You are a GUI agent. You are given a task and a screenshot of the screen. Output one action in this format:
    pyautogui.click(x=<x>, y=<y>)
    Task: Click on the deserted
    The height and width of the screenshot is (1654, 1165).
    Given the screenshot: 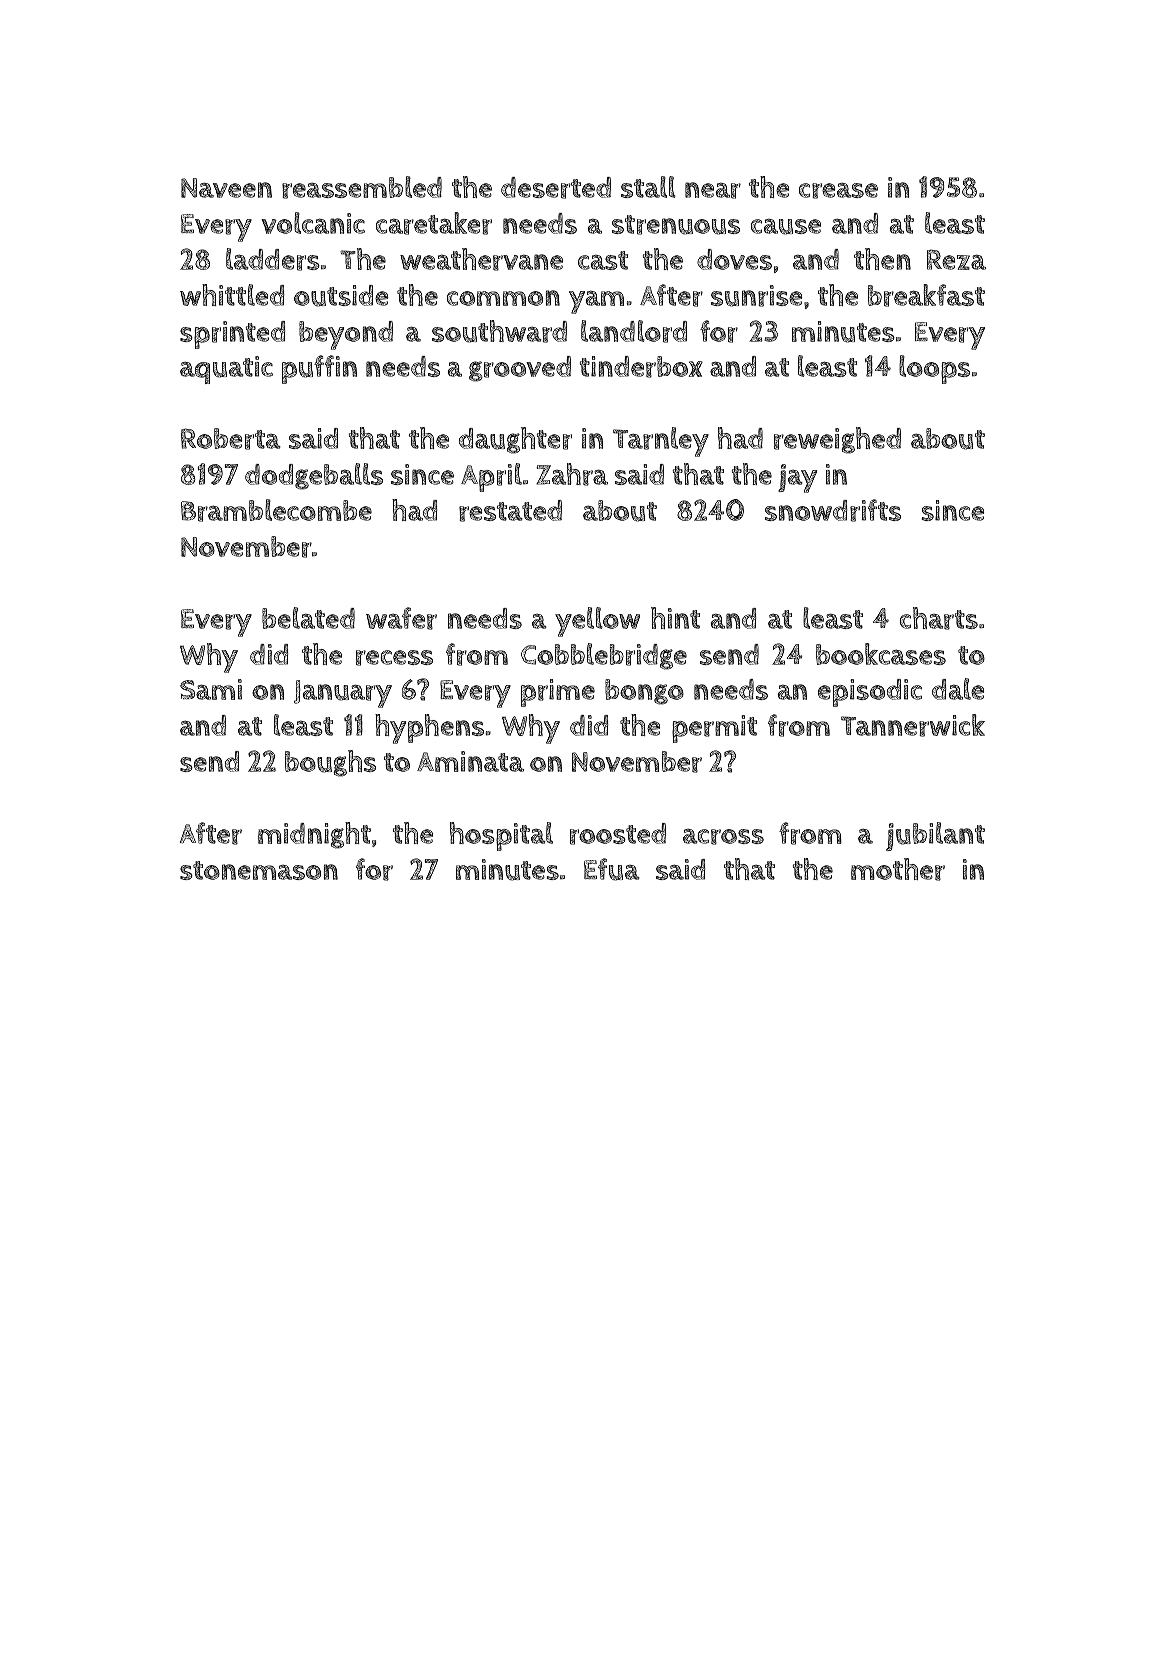 What is the action you would take?
    pyautogui.click(x=556, y=188)
